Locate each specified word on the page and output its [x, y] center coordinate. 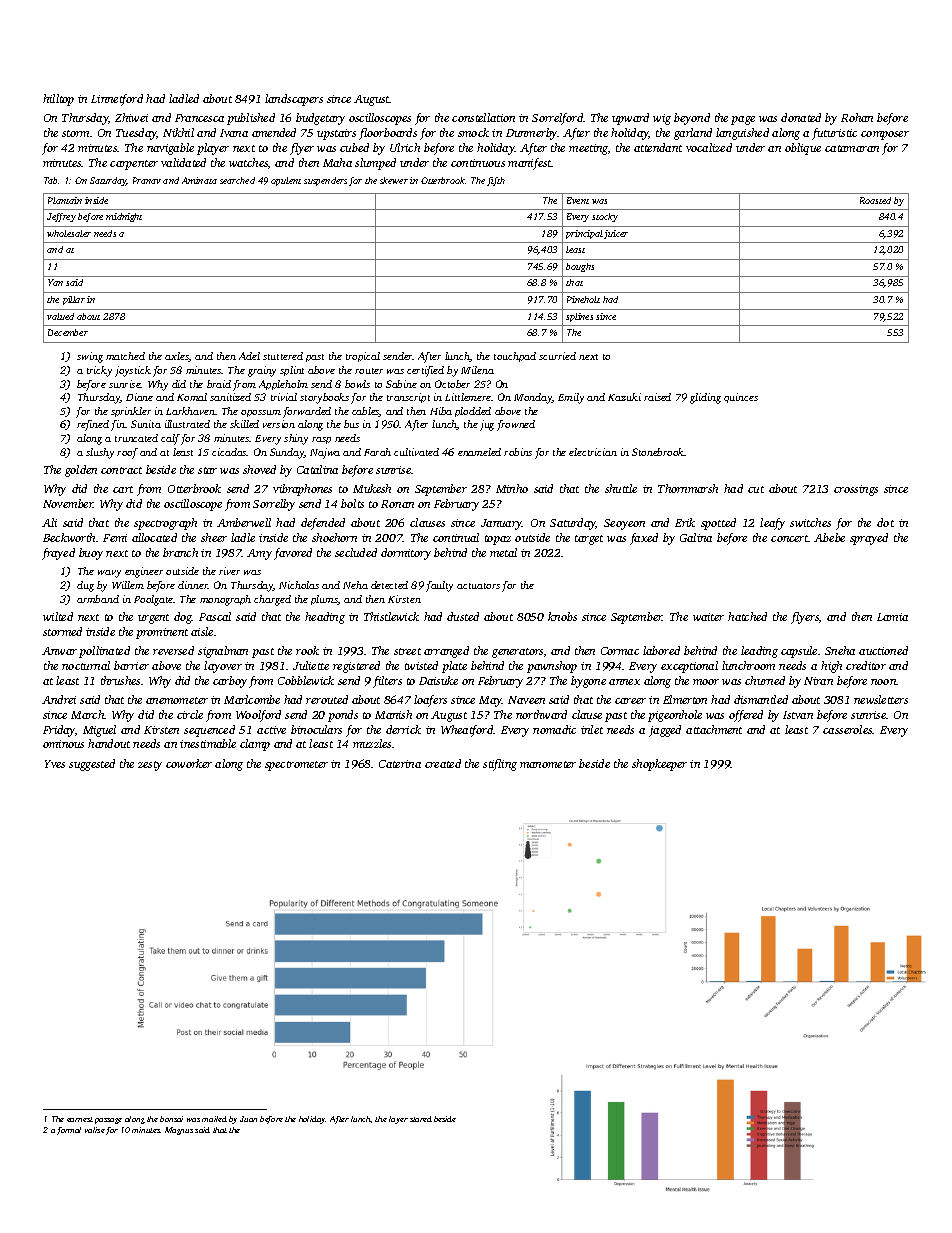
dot [885, 522]
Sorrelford [557, 119]
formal [69, 1131]
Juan [248, 1119]
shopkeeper [659, 765]
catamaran [852, 148]
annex [624, 682]
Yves [55, 764]
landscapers [294, 100]
